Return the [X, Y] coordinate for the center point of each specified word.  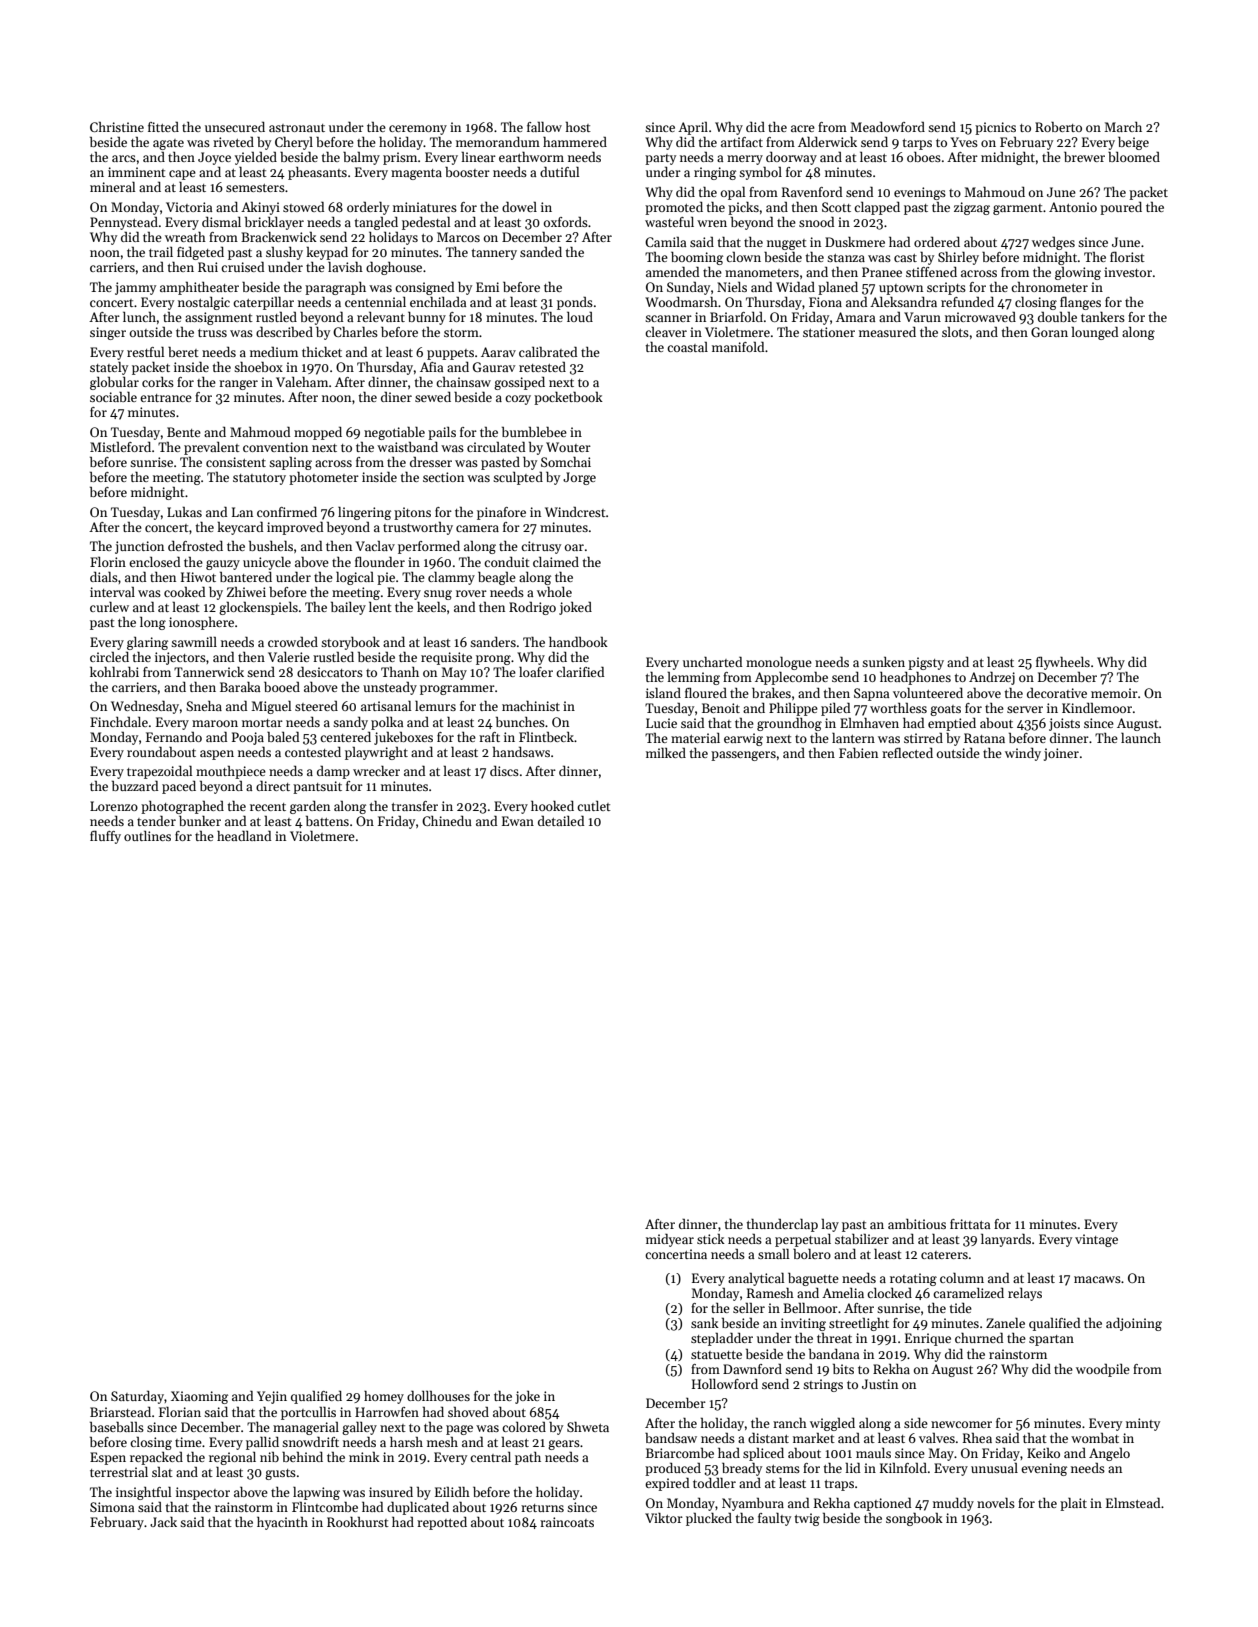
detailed [561, 821]
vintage [1096, 1240]
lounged [1094, 333]
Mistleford [120, 447]
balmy [361, 158]
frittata [970, 1224]
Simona [112, 1507]
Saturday [137, 1397]
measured [887, 332]
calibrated [548, 352]
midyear [670, 1240]
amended [672, 272]
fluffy [105, 837]
